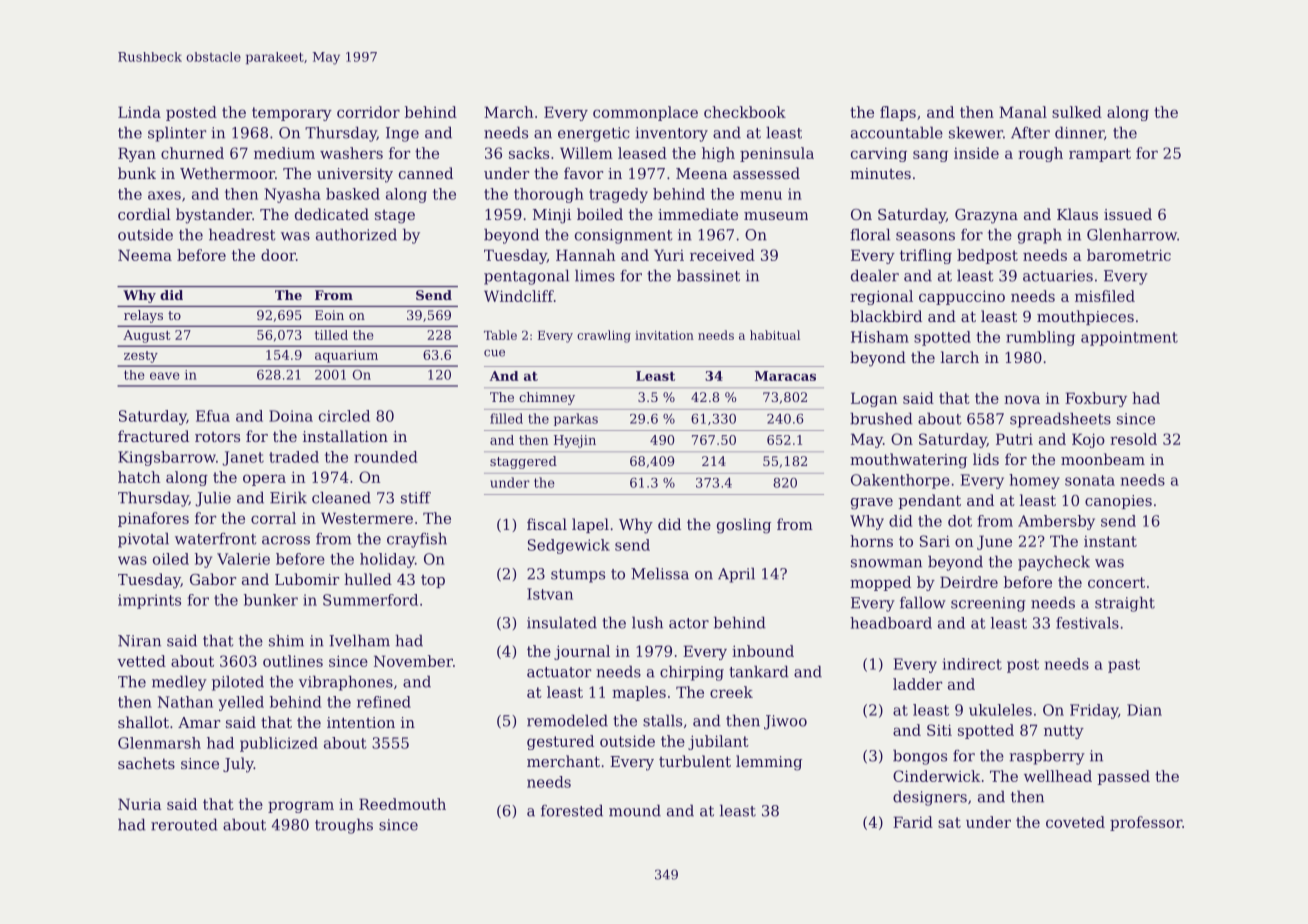  What do you see at coordinates (1077, 112) in the screenshot?
I see `sulked` at bounding box center [1077, 112].
